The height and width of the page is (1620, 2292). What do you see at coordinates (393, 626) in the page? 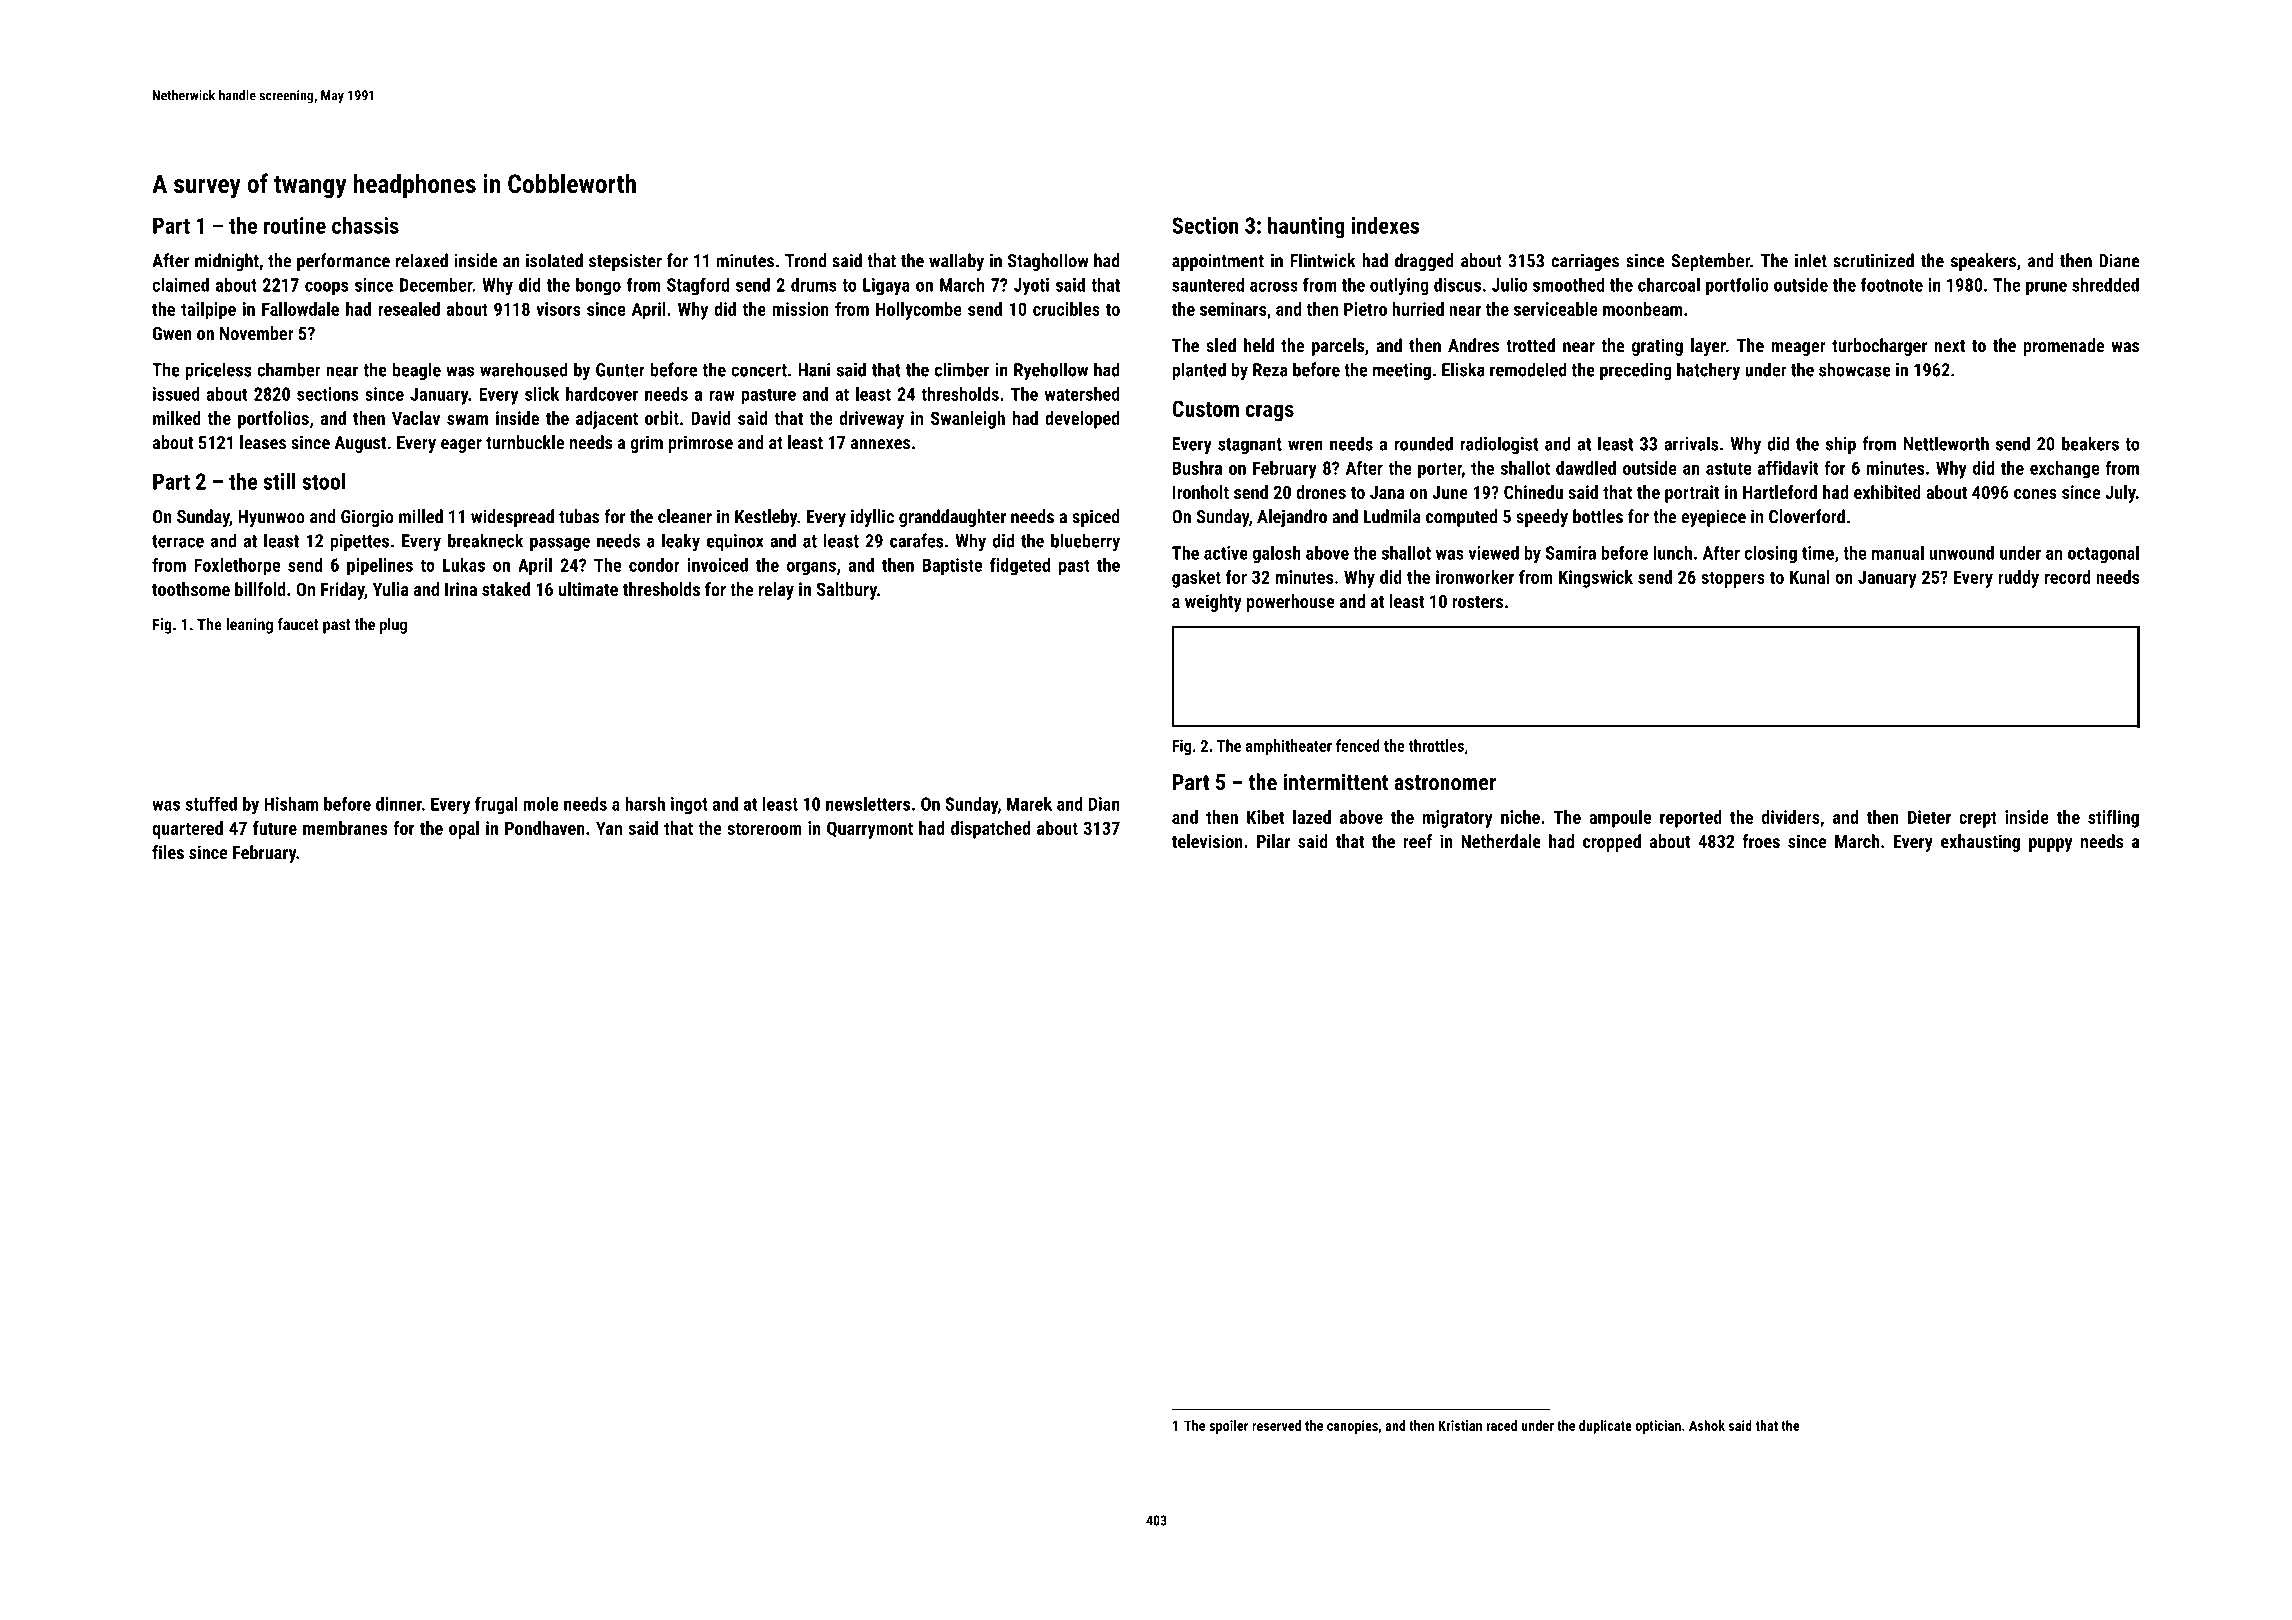
I see `plug` at bounding box center [393, 626].
